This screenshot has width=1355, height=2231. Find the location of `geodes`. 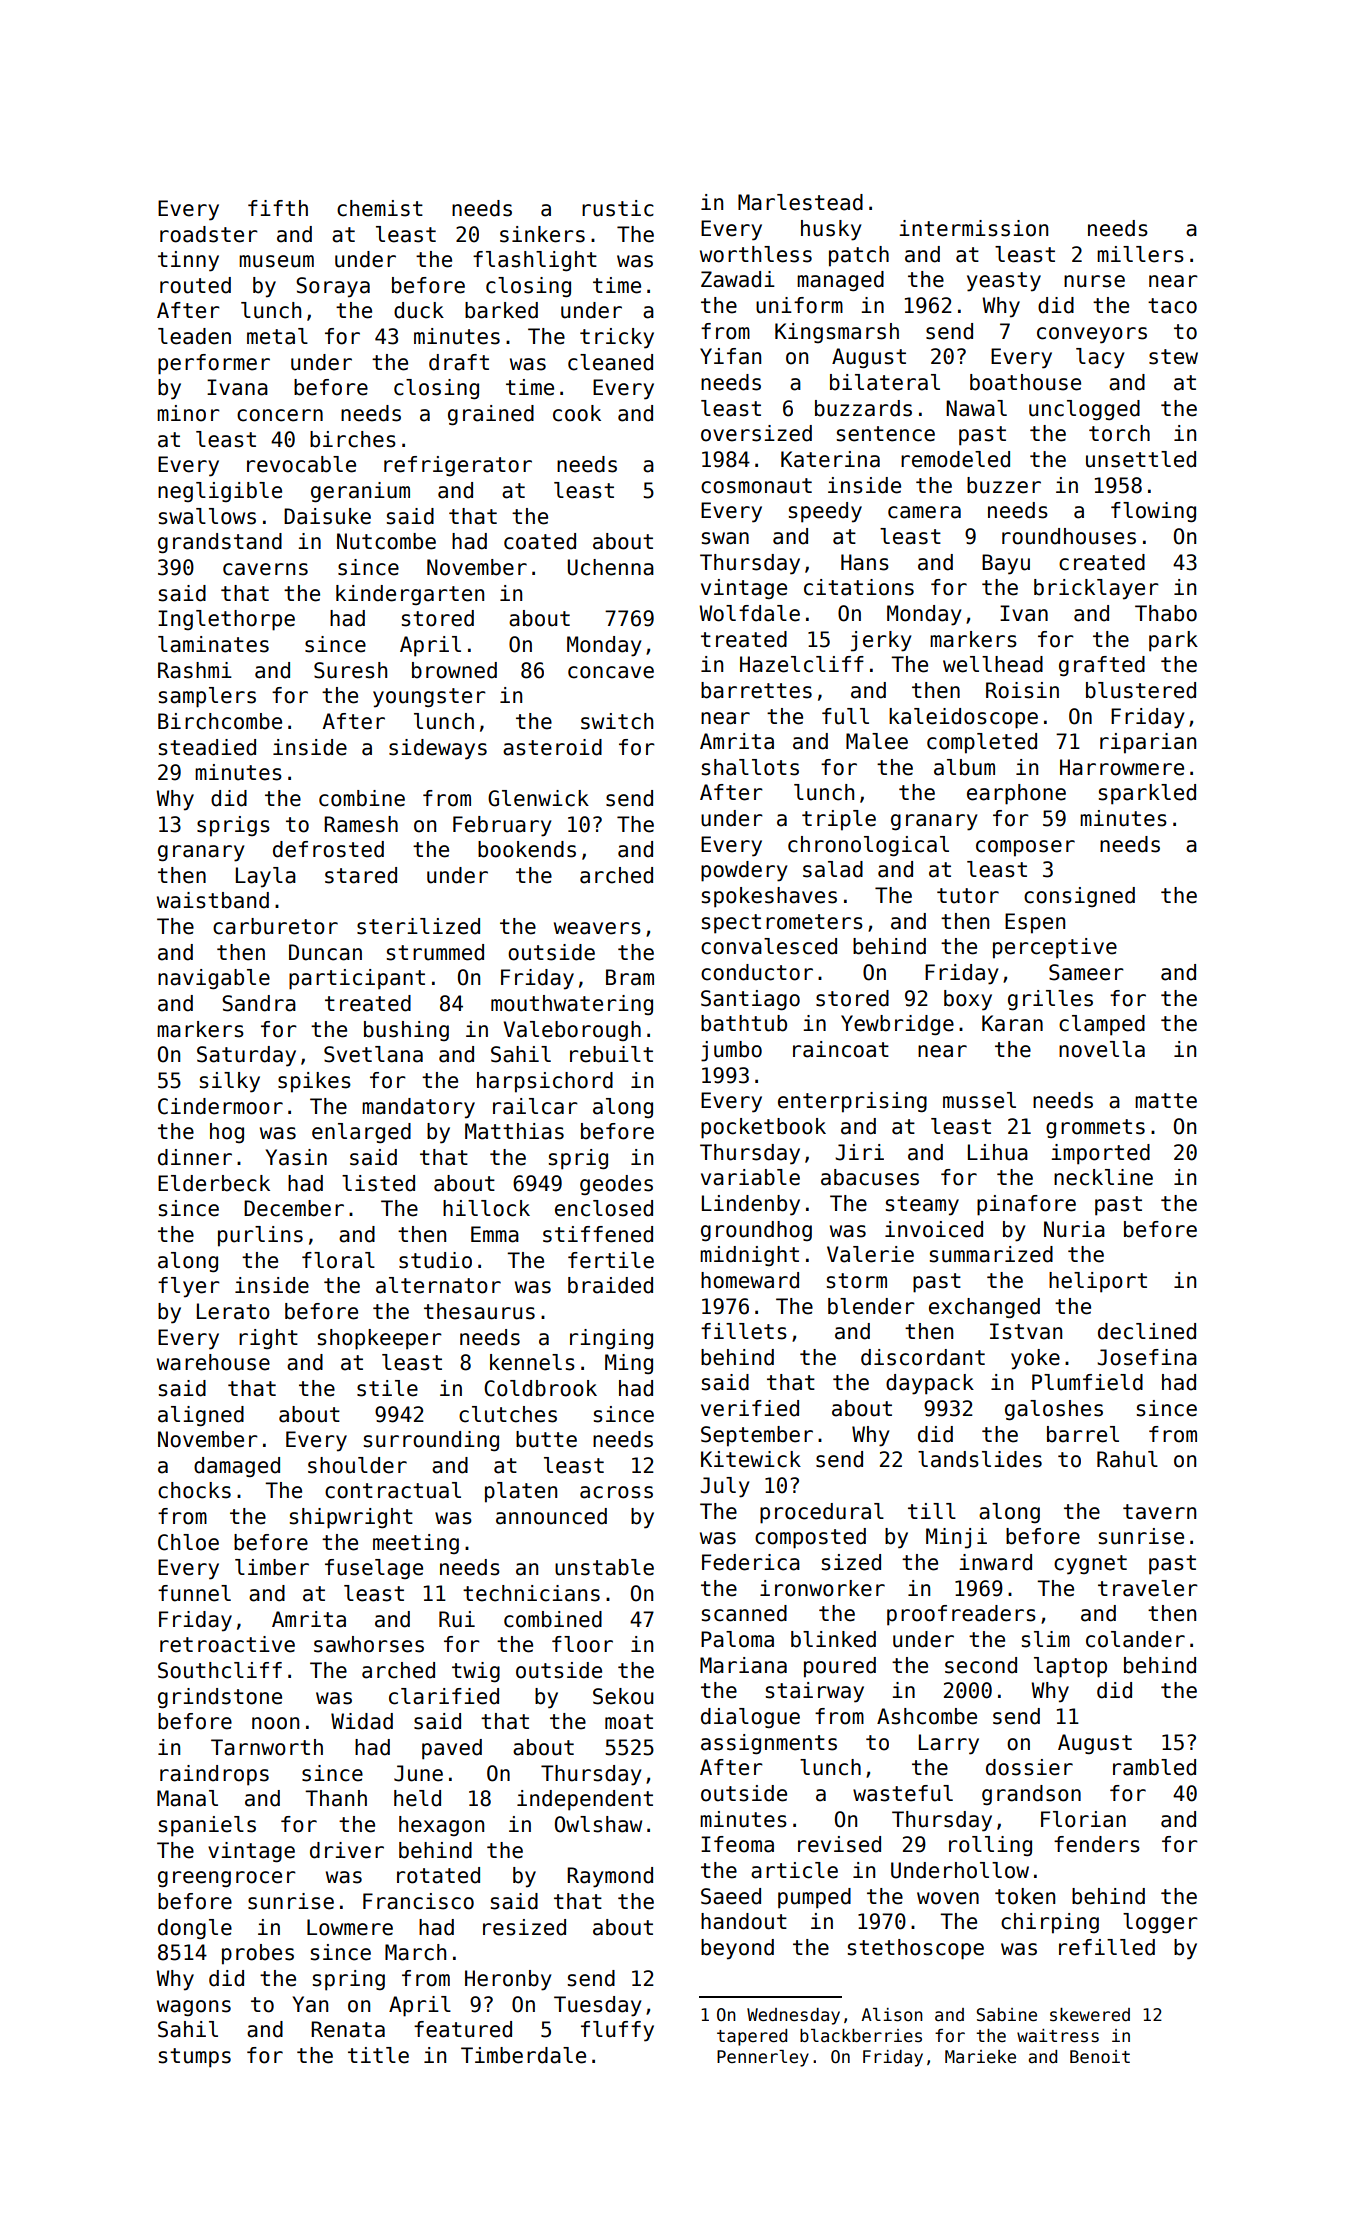

geodes is located at coordinates (616, 1185).
